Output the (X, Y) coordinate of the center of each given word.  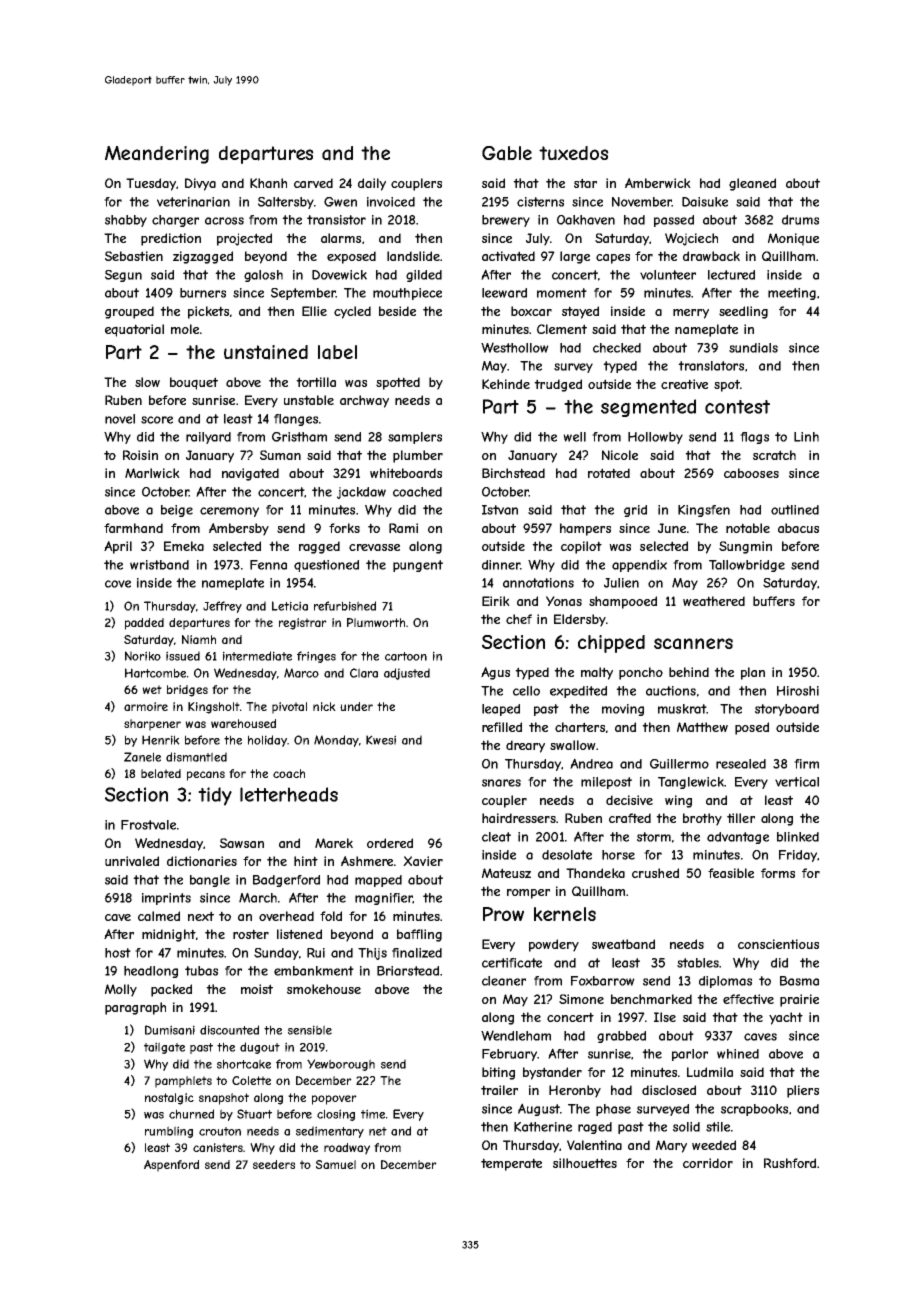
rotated (609, 473)
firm (806, 764)
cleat (496, 837)
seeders (274, 1164)
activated (508, 256)
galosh (263, 276)
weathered (714, 601)
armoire (146, 706)
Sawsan (242, 843)
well (574, 437)
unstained (266, 352)
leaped (501, 710)
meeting (792, 294)
